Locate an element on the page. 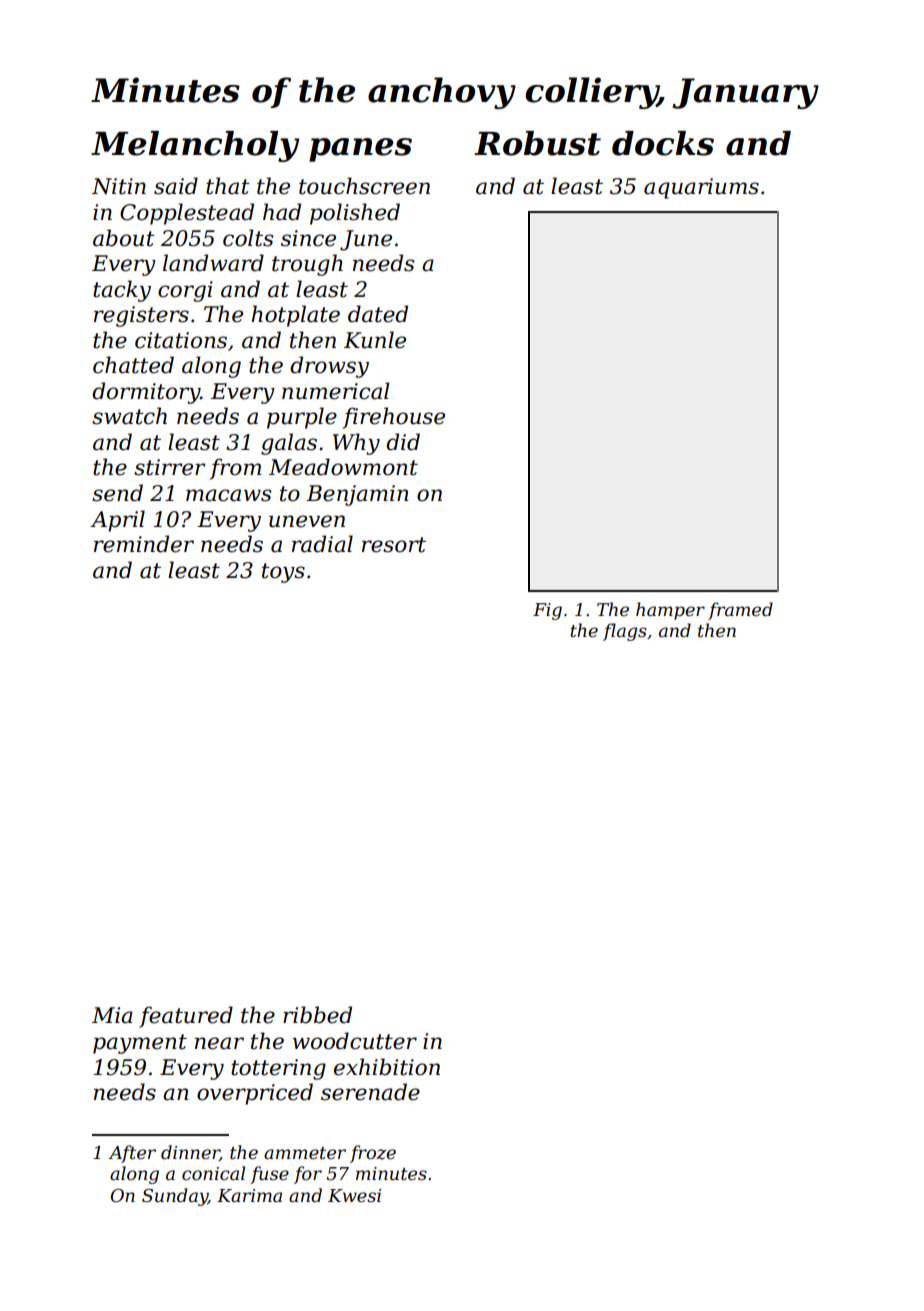  aquariums is located at coordinates (701, 188).
